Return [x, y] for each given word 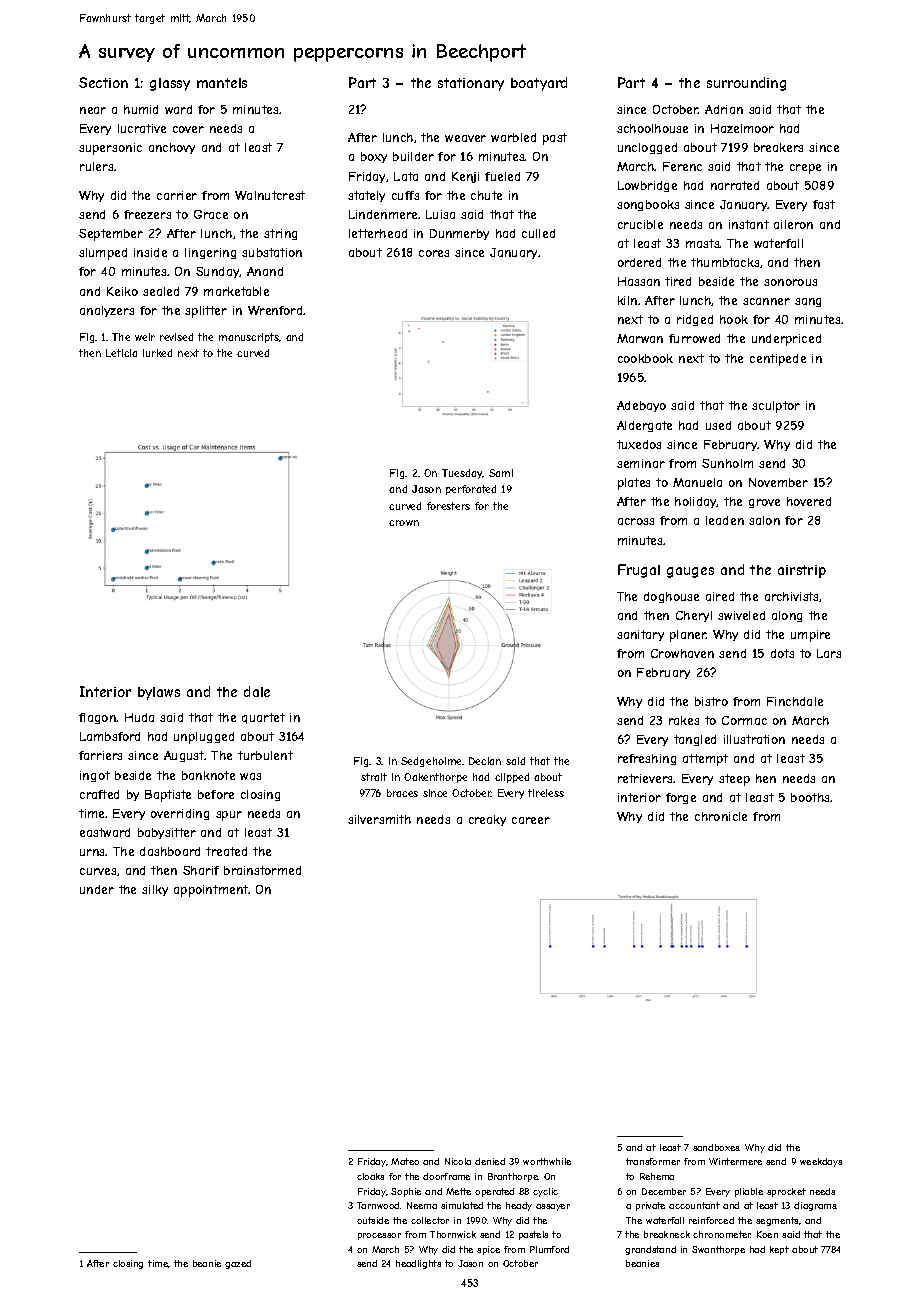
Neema [422, 1205]
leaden [725, 520]
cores [434, 253]
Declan [485, 761]
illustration [754, 739]
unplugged [204, 738]
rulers [96, 166]
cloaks [370, 1176]
